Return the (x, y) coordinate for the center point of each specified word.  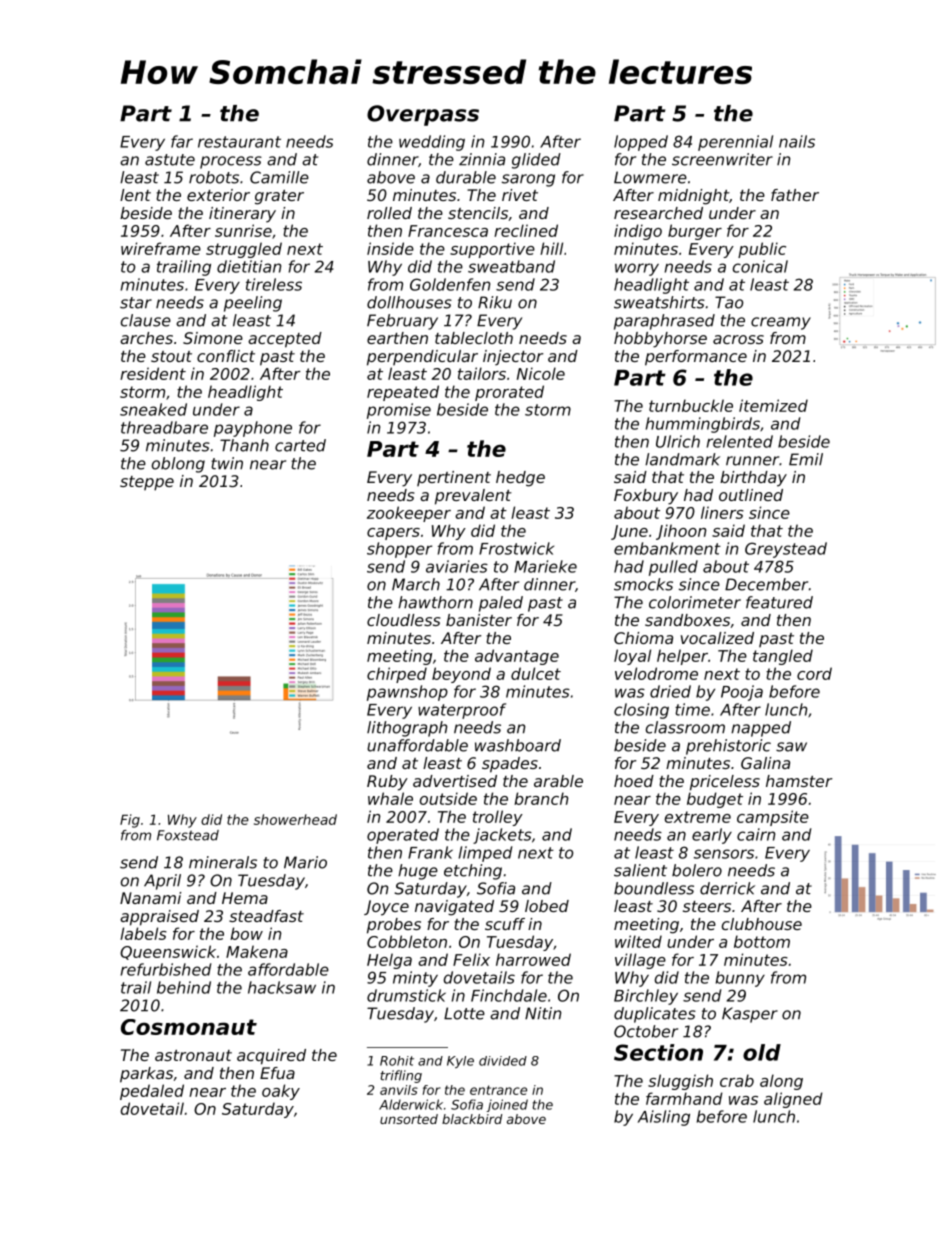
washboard (518, 745)
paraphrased (664, 322)
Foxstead (188, 835)
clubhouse (762, 924)
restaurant (239, 142)
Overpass (423, 115)
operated (403, 836)
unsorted (409, 1119)
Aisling (664, 1118)
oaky (281, 1092)
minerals (223, 862)
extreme (698, 817)
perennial (735, 143)
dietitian (249, 266)
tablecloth (474, 338)
